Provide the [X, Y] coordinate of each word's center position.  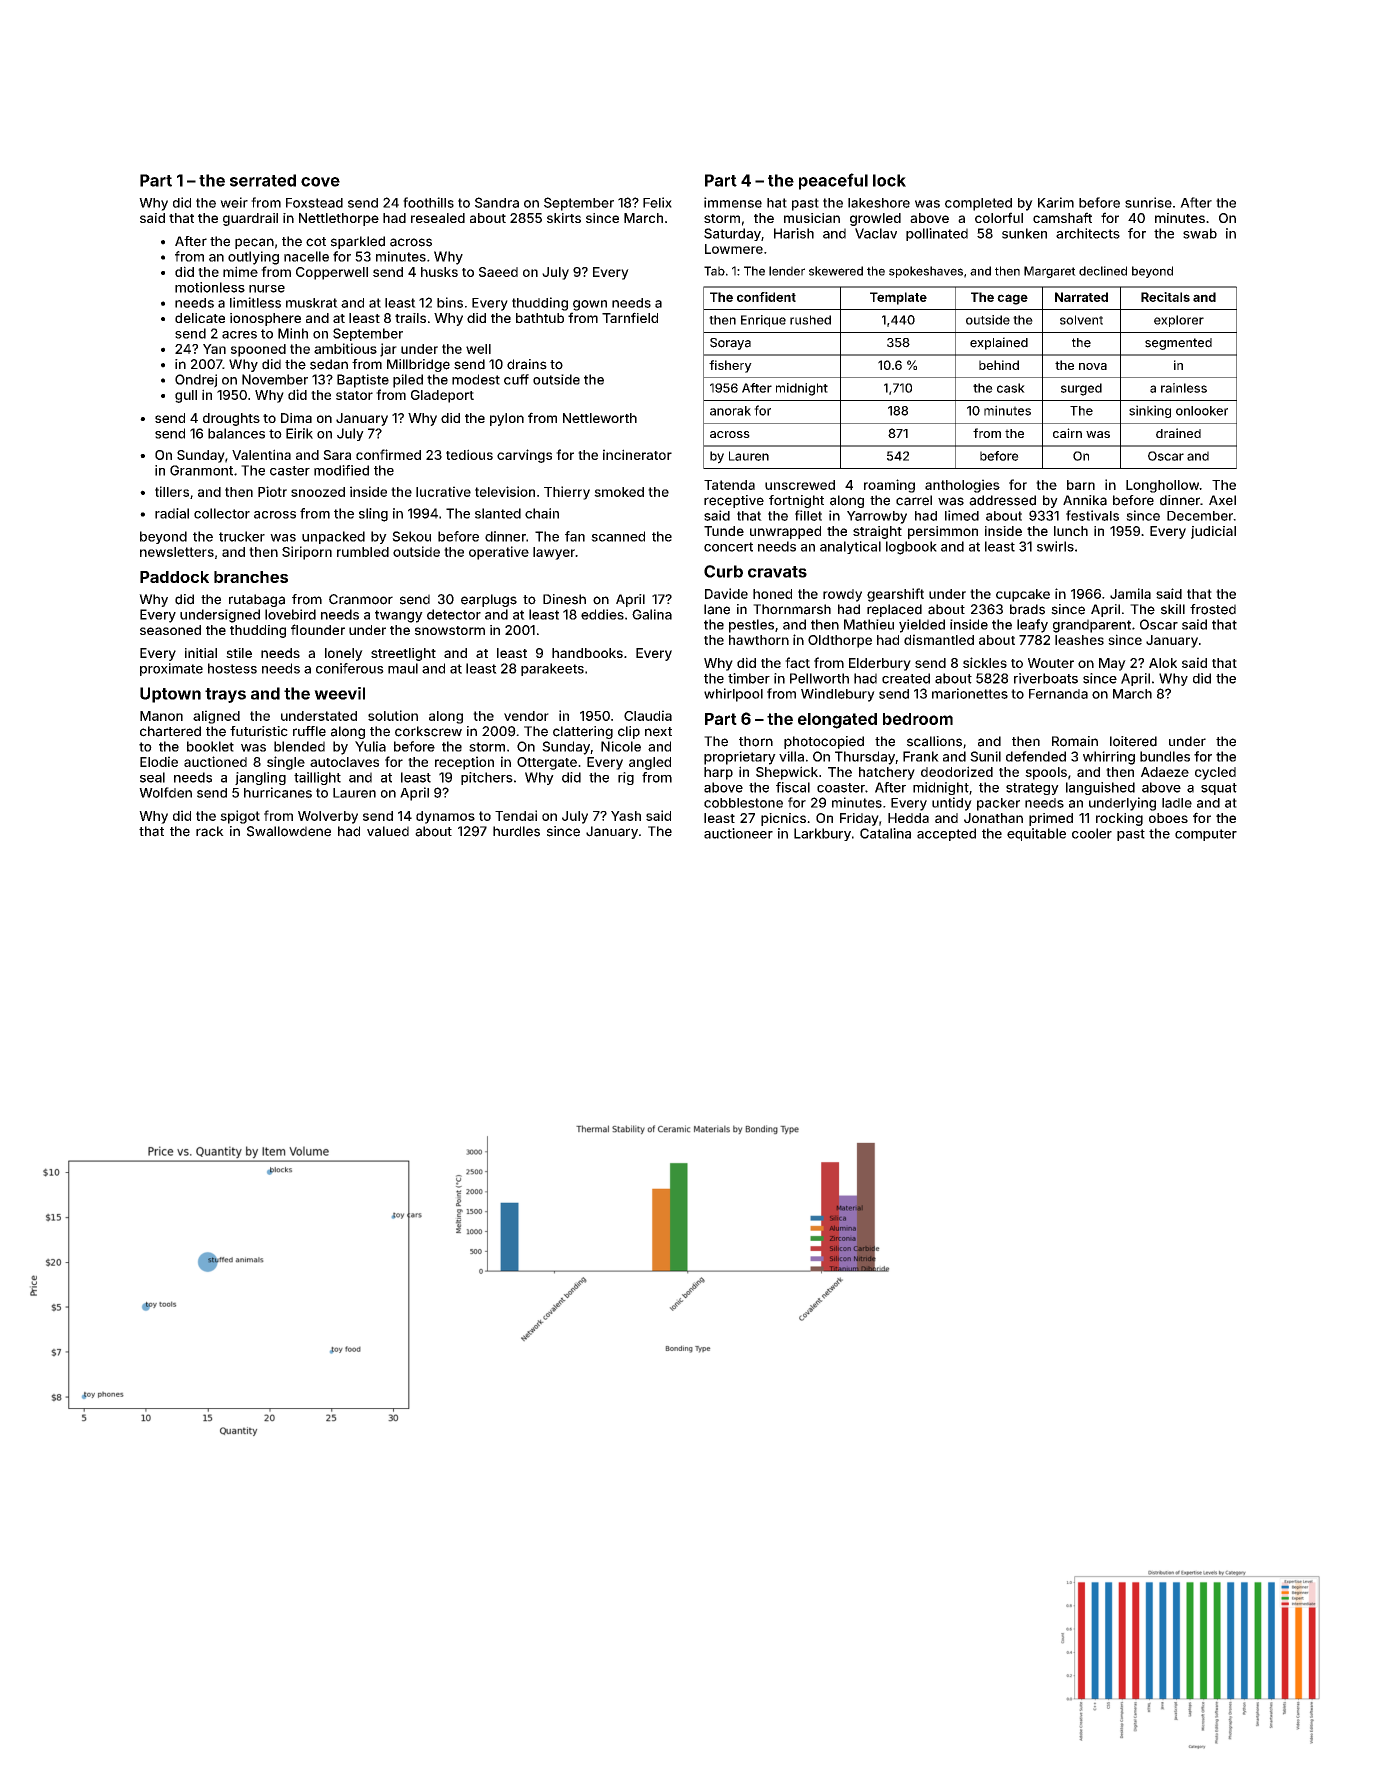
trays [225, 695]
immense [733, 202]
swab [1200, 233]
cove [320, 182]
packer [998, 804]
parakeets [552, 669]
